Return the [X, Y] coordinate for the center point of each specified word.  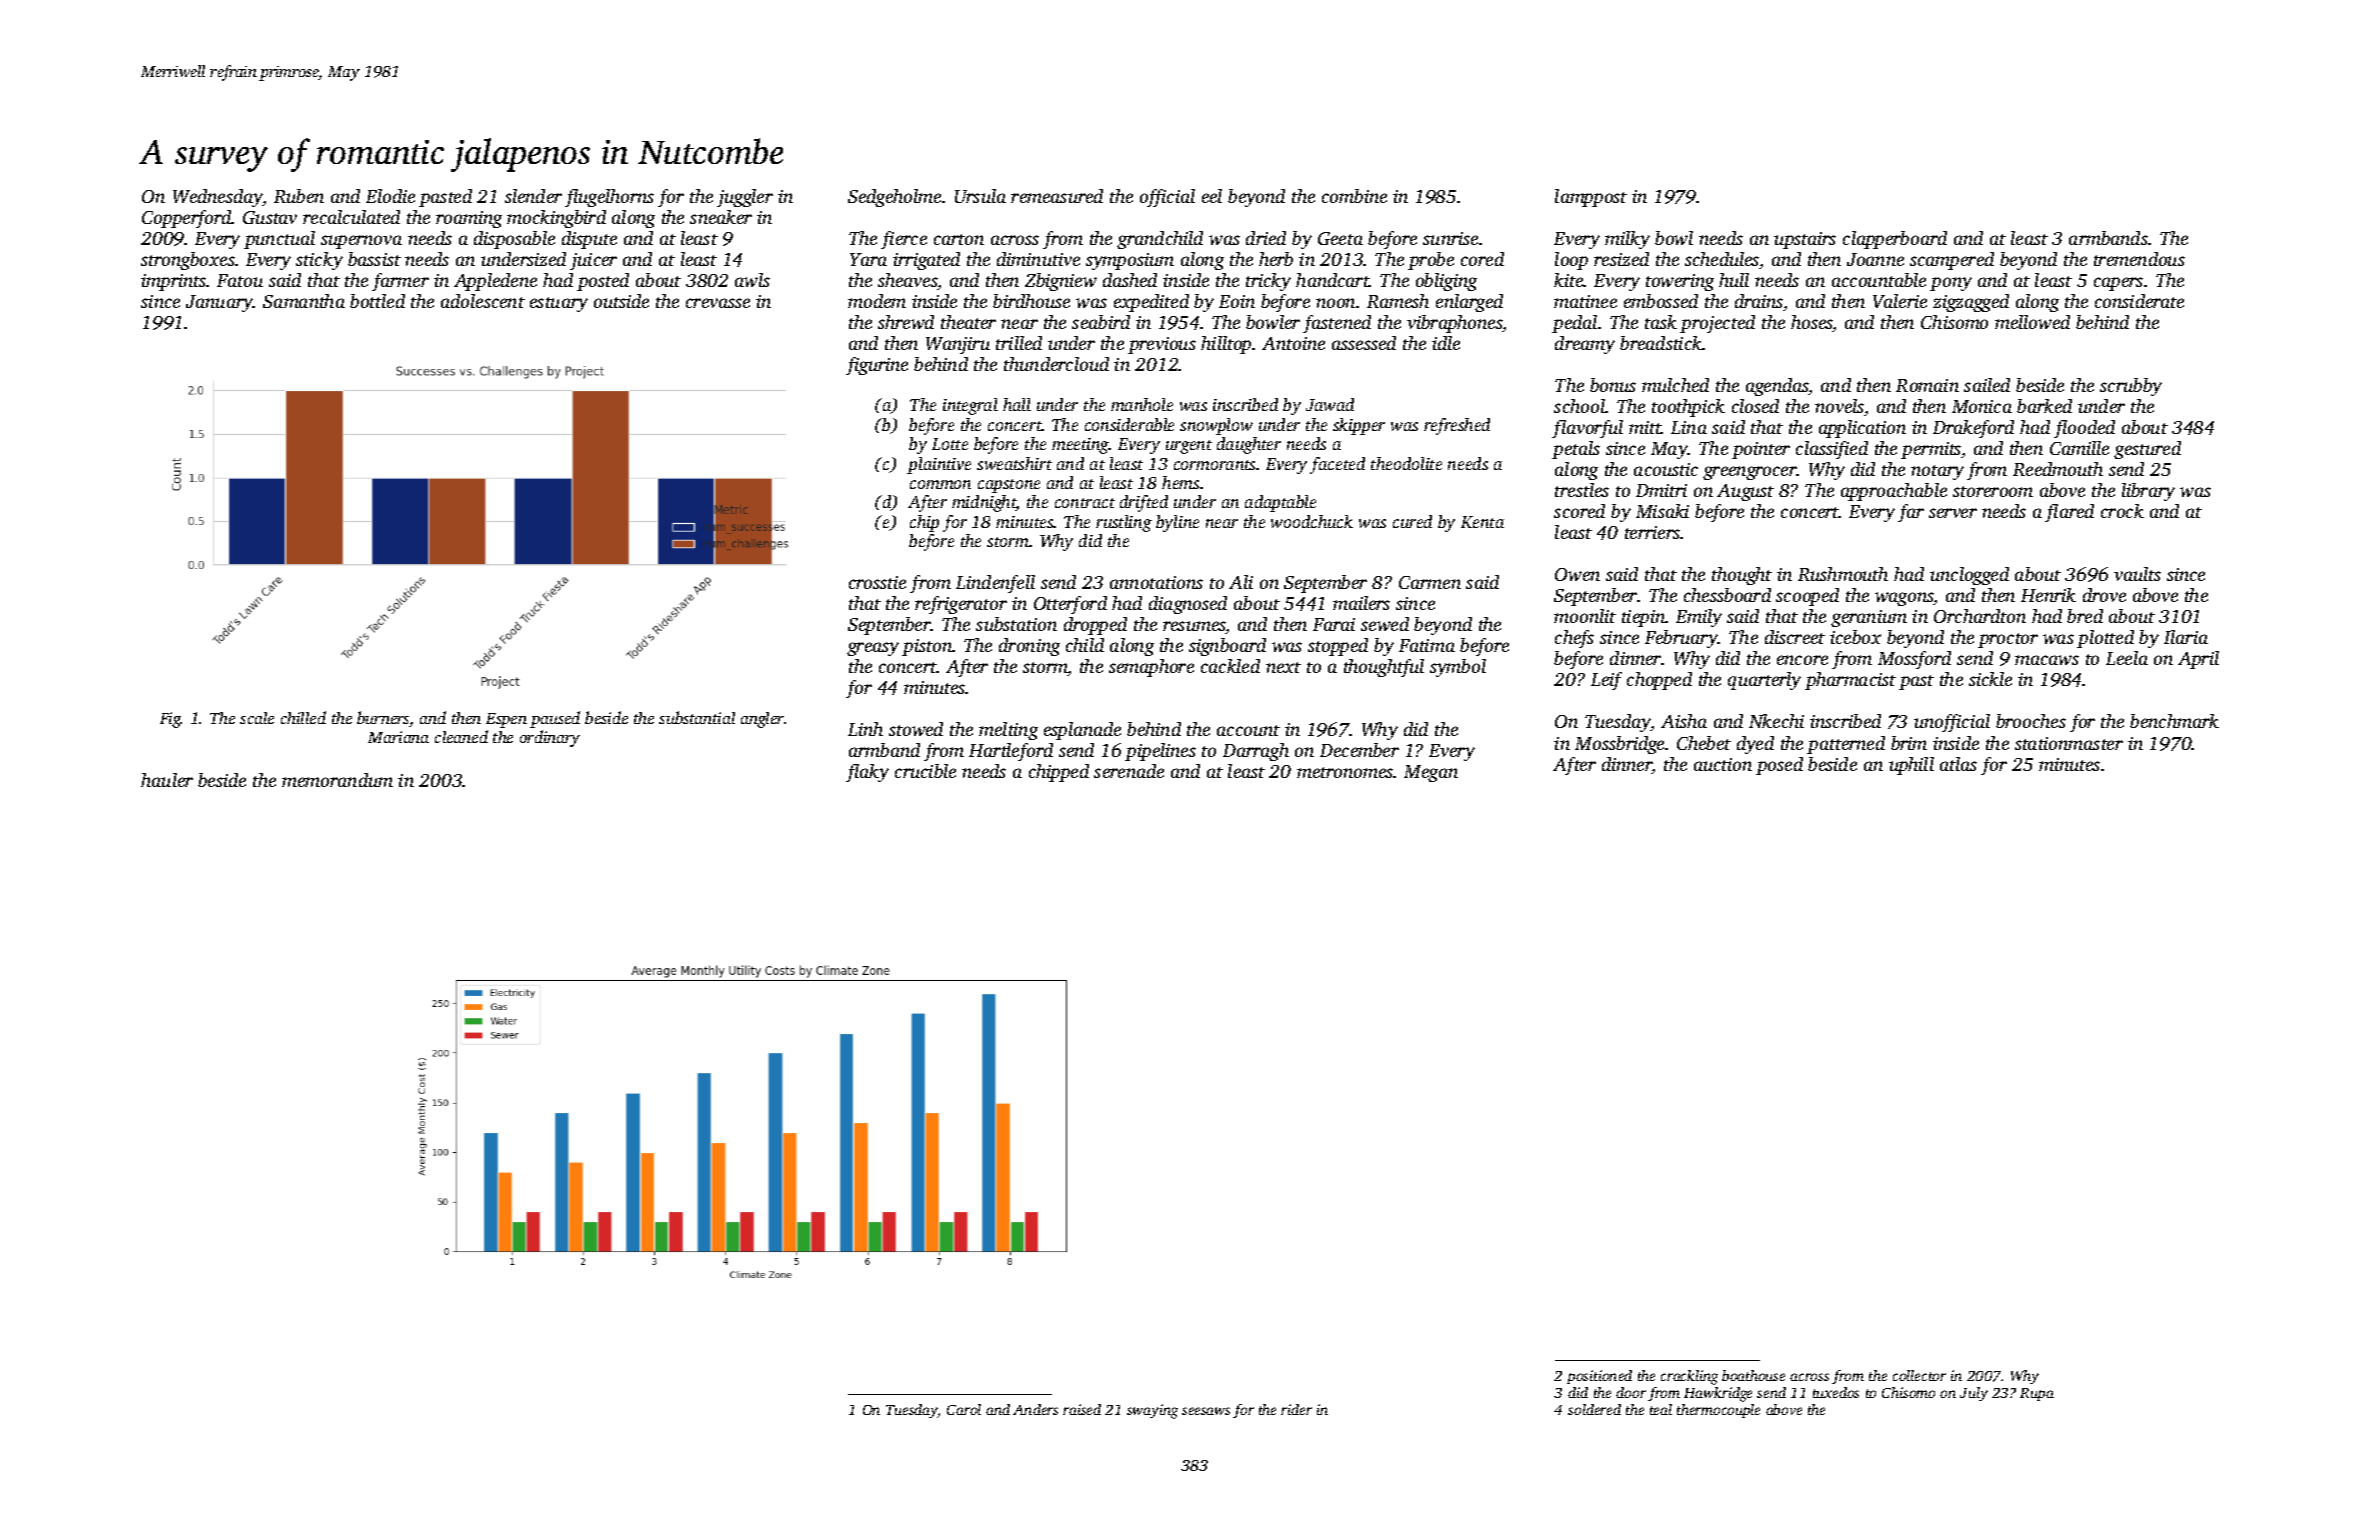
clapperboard [1895, 240]
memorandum [337, 780]
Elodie [390, 196]
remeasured [1057, 196]
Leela [2127, 658]
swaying [1152, 1411]
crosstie [877, 582]
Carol [964, 1409]
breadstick [1661, 343]
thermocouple [1718, 1411]
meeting [1080, 446]
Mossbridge [1619, 745]
